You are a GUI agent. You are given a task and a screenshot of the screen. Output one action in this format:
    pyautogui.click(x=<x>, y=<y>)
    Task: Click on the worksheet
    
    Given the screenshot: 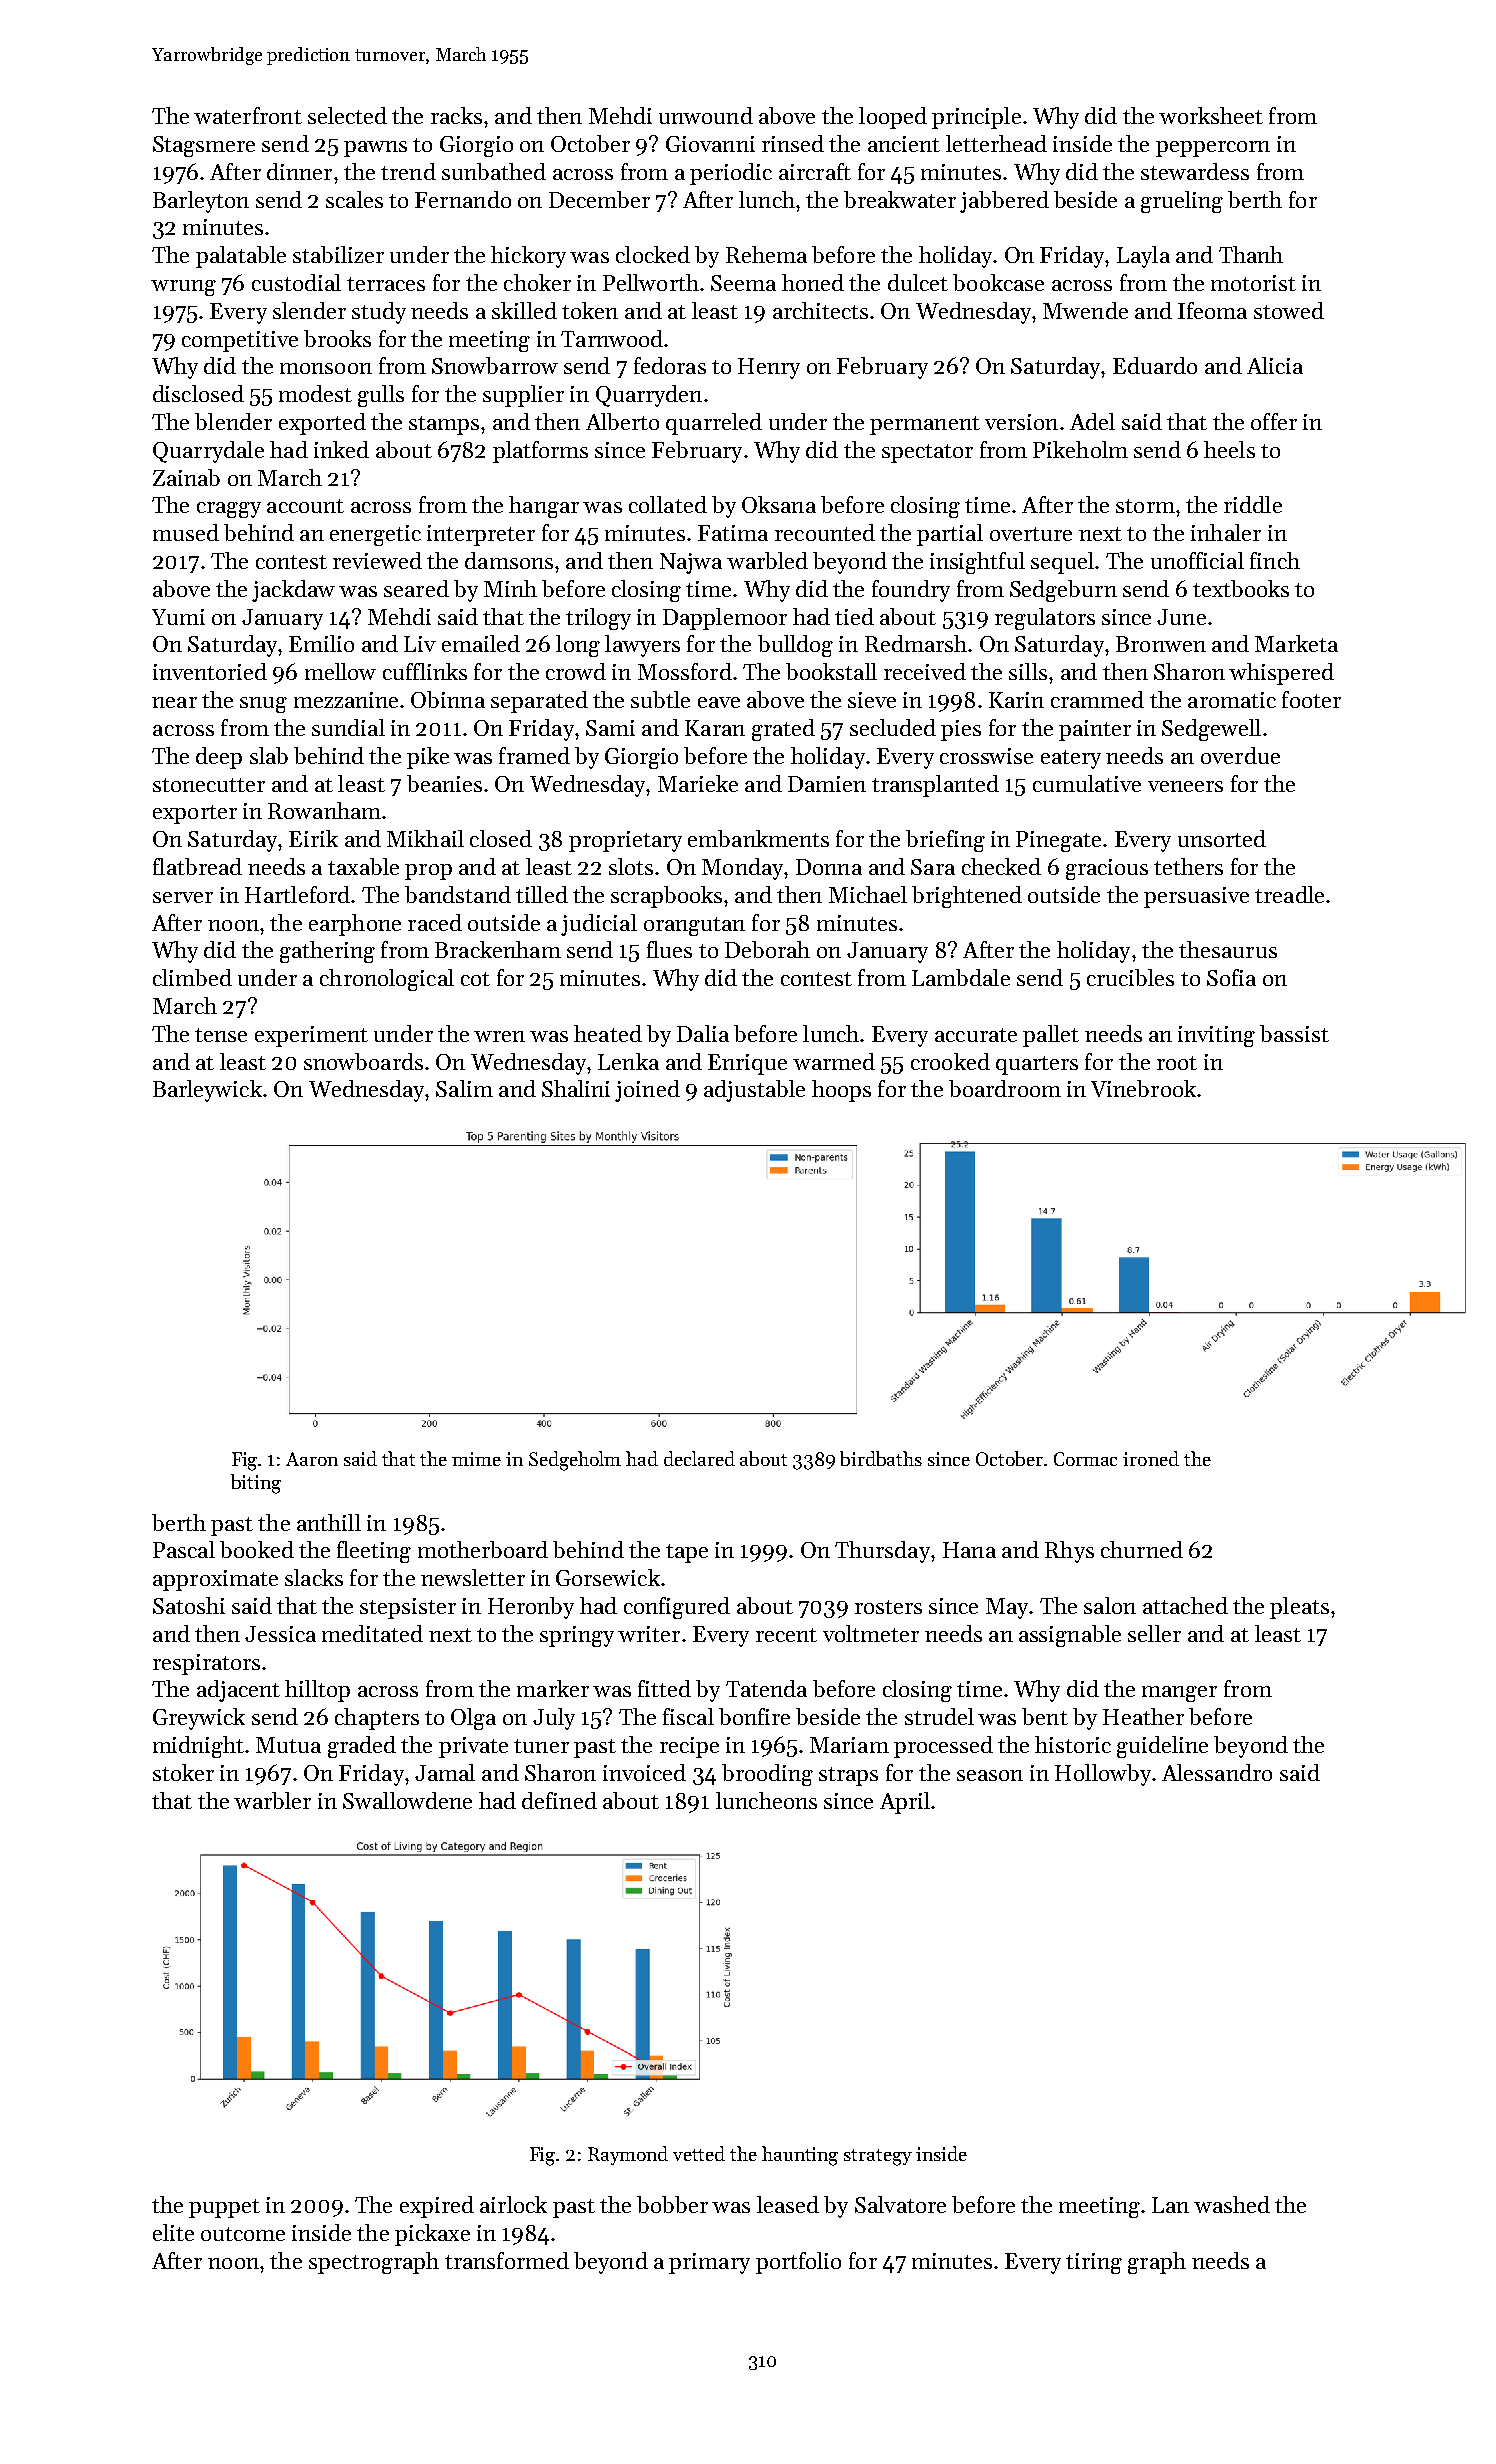 What is the action you would take?
    pyautogui.click(x=1211, y=115)
